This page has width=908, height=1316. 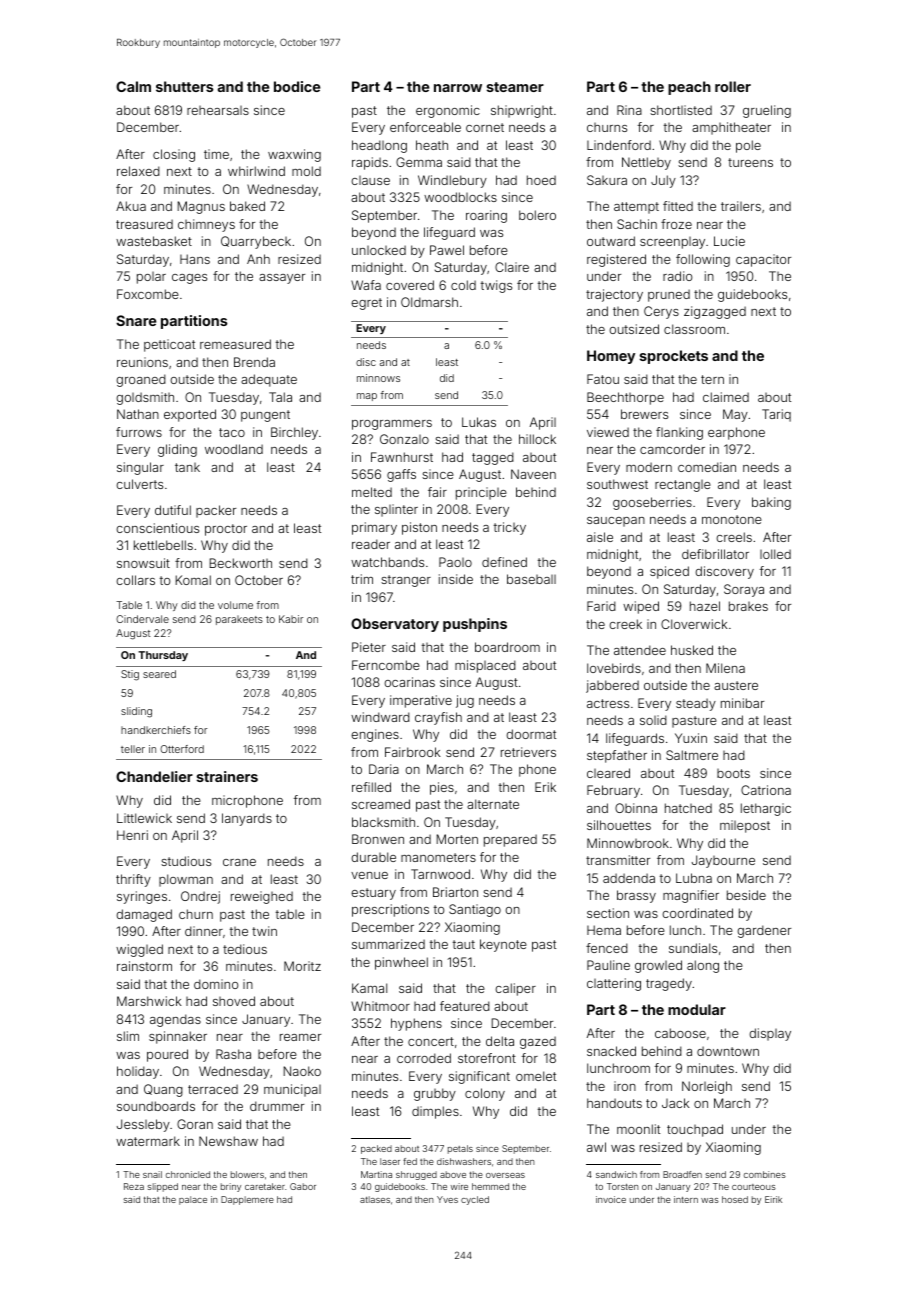 What do you see at coordinates (689, 88) in the page?
I see `peach` at bounding box center [689, 88].
